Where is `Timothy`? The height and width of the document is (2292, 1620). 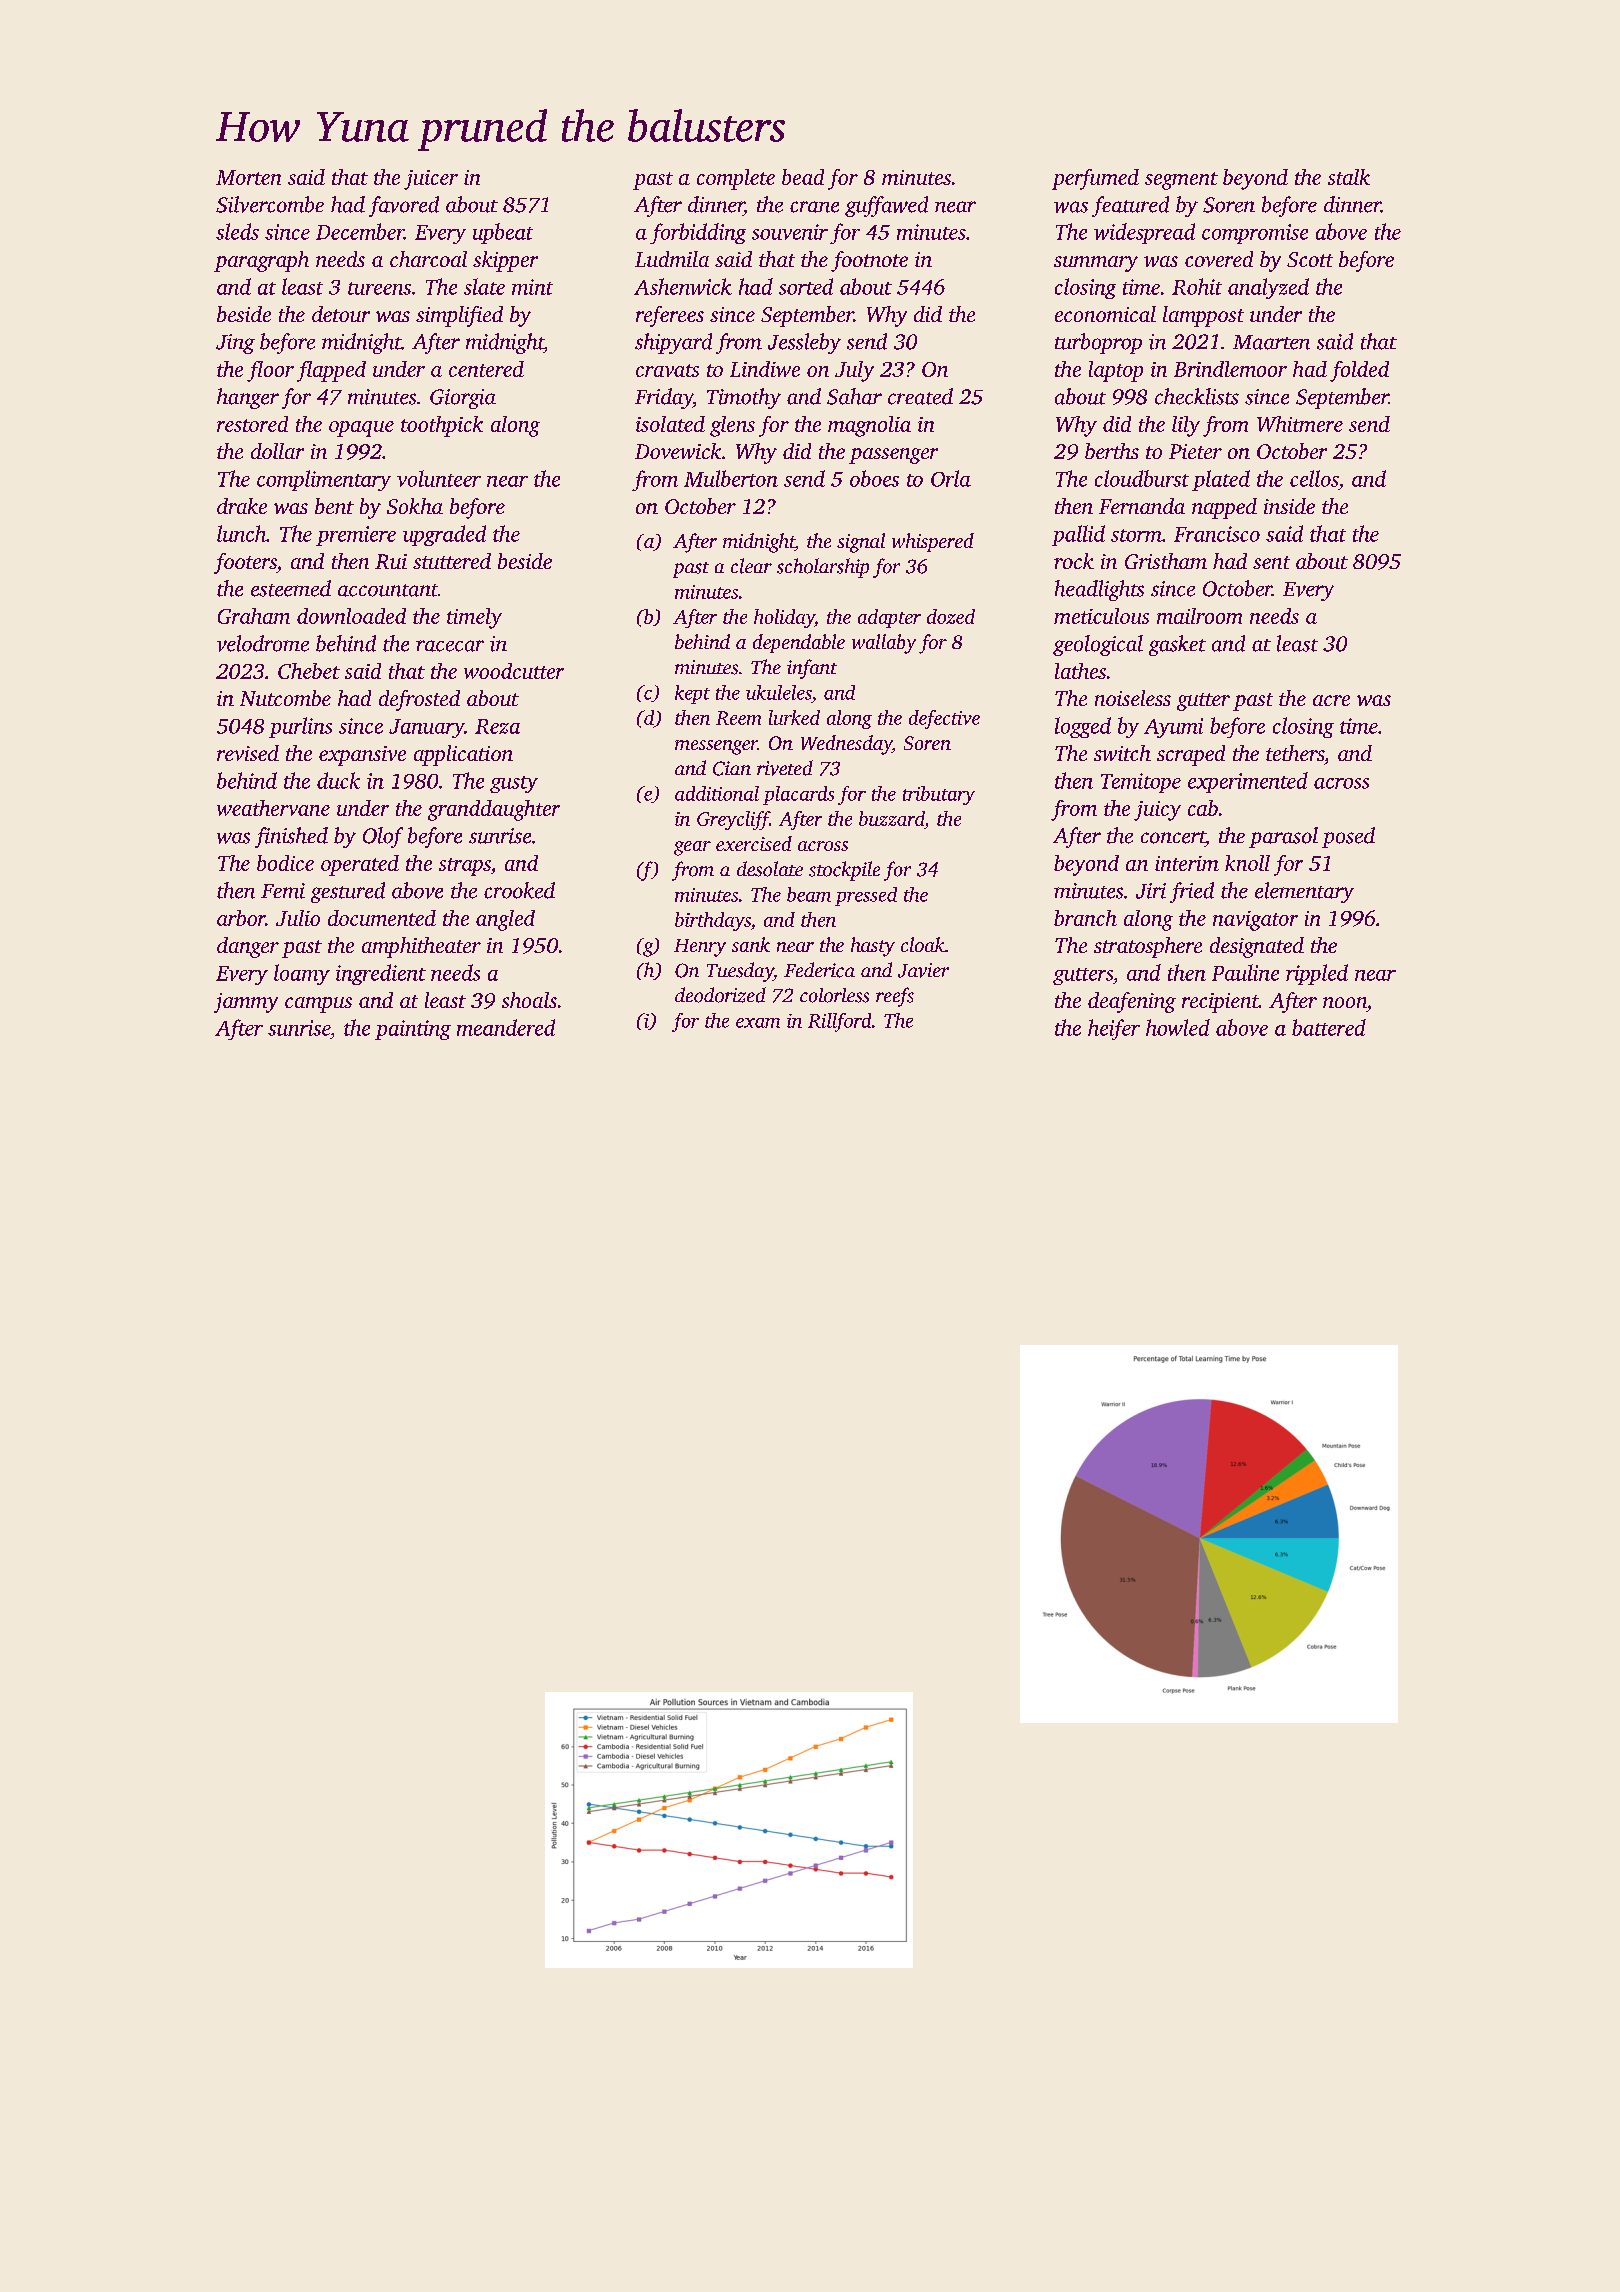 Timothy is located at coordinates (744, 398).
